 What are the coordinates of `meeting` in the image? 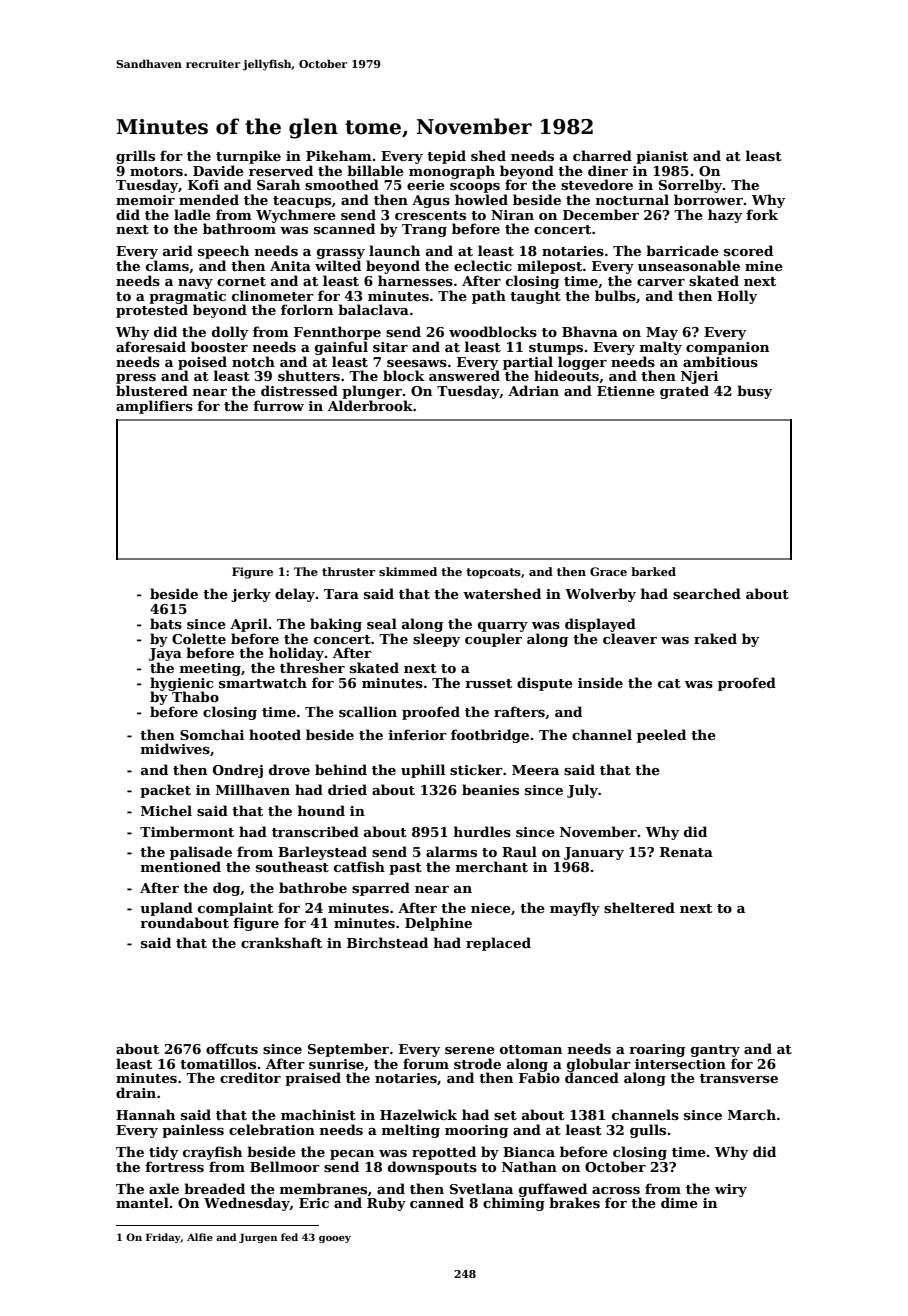 It's located at (210, 669).
